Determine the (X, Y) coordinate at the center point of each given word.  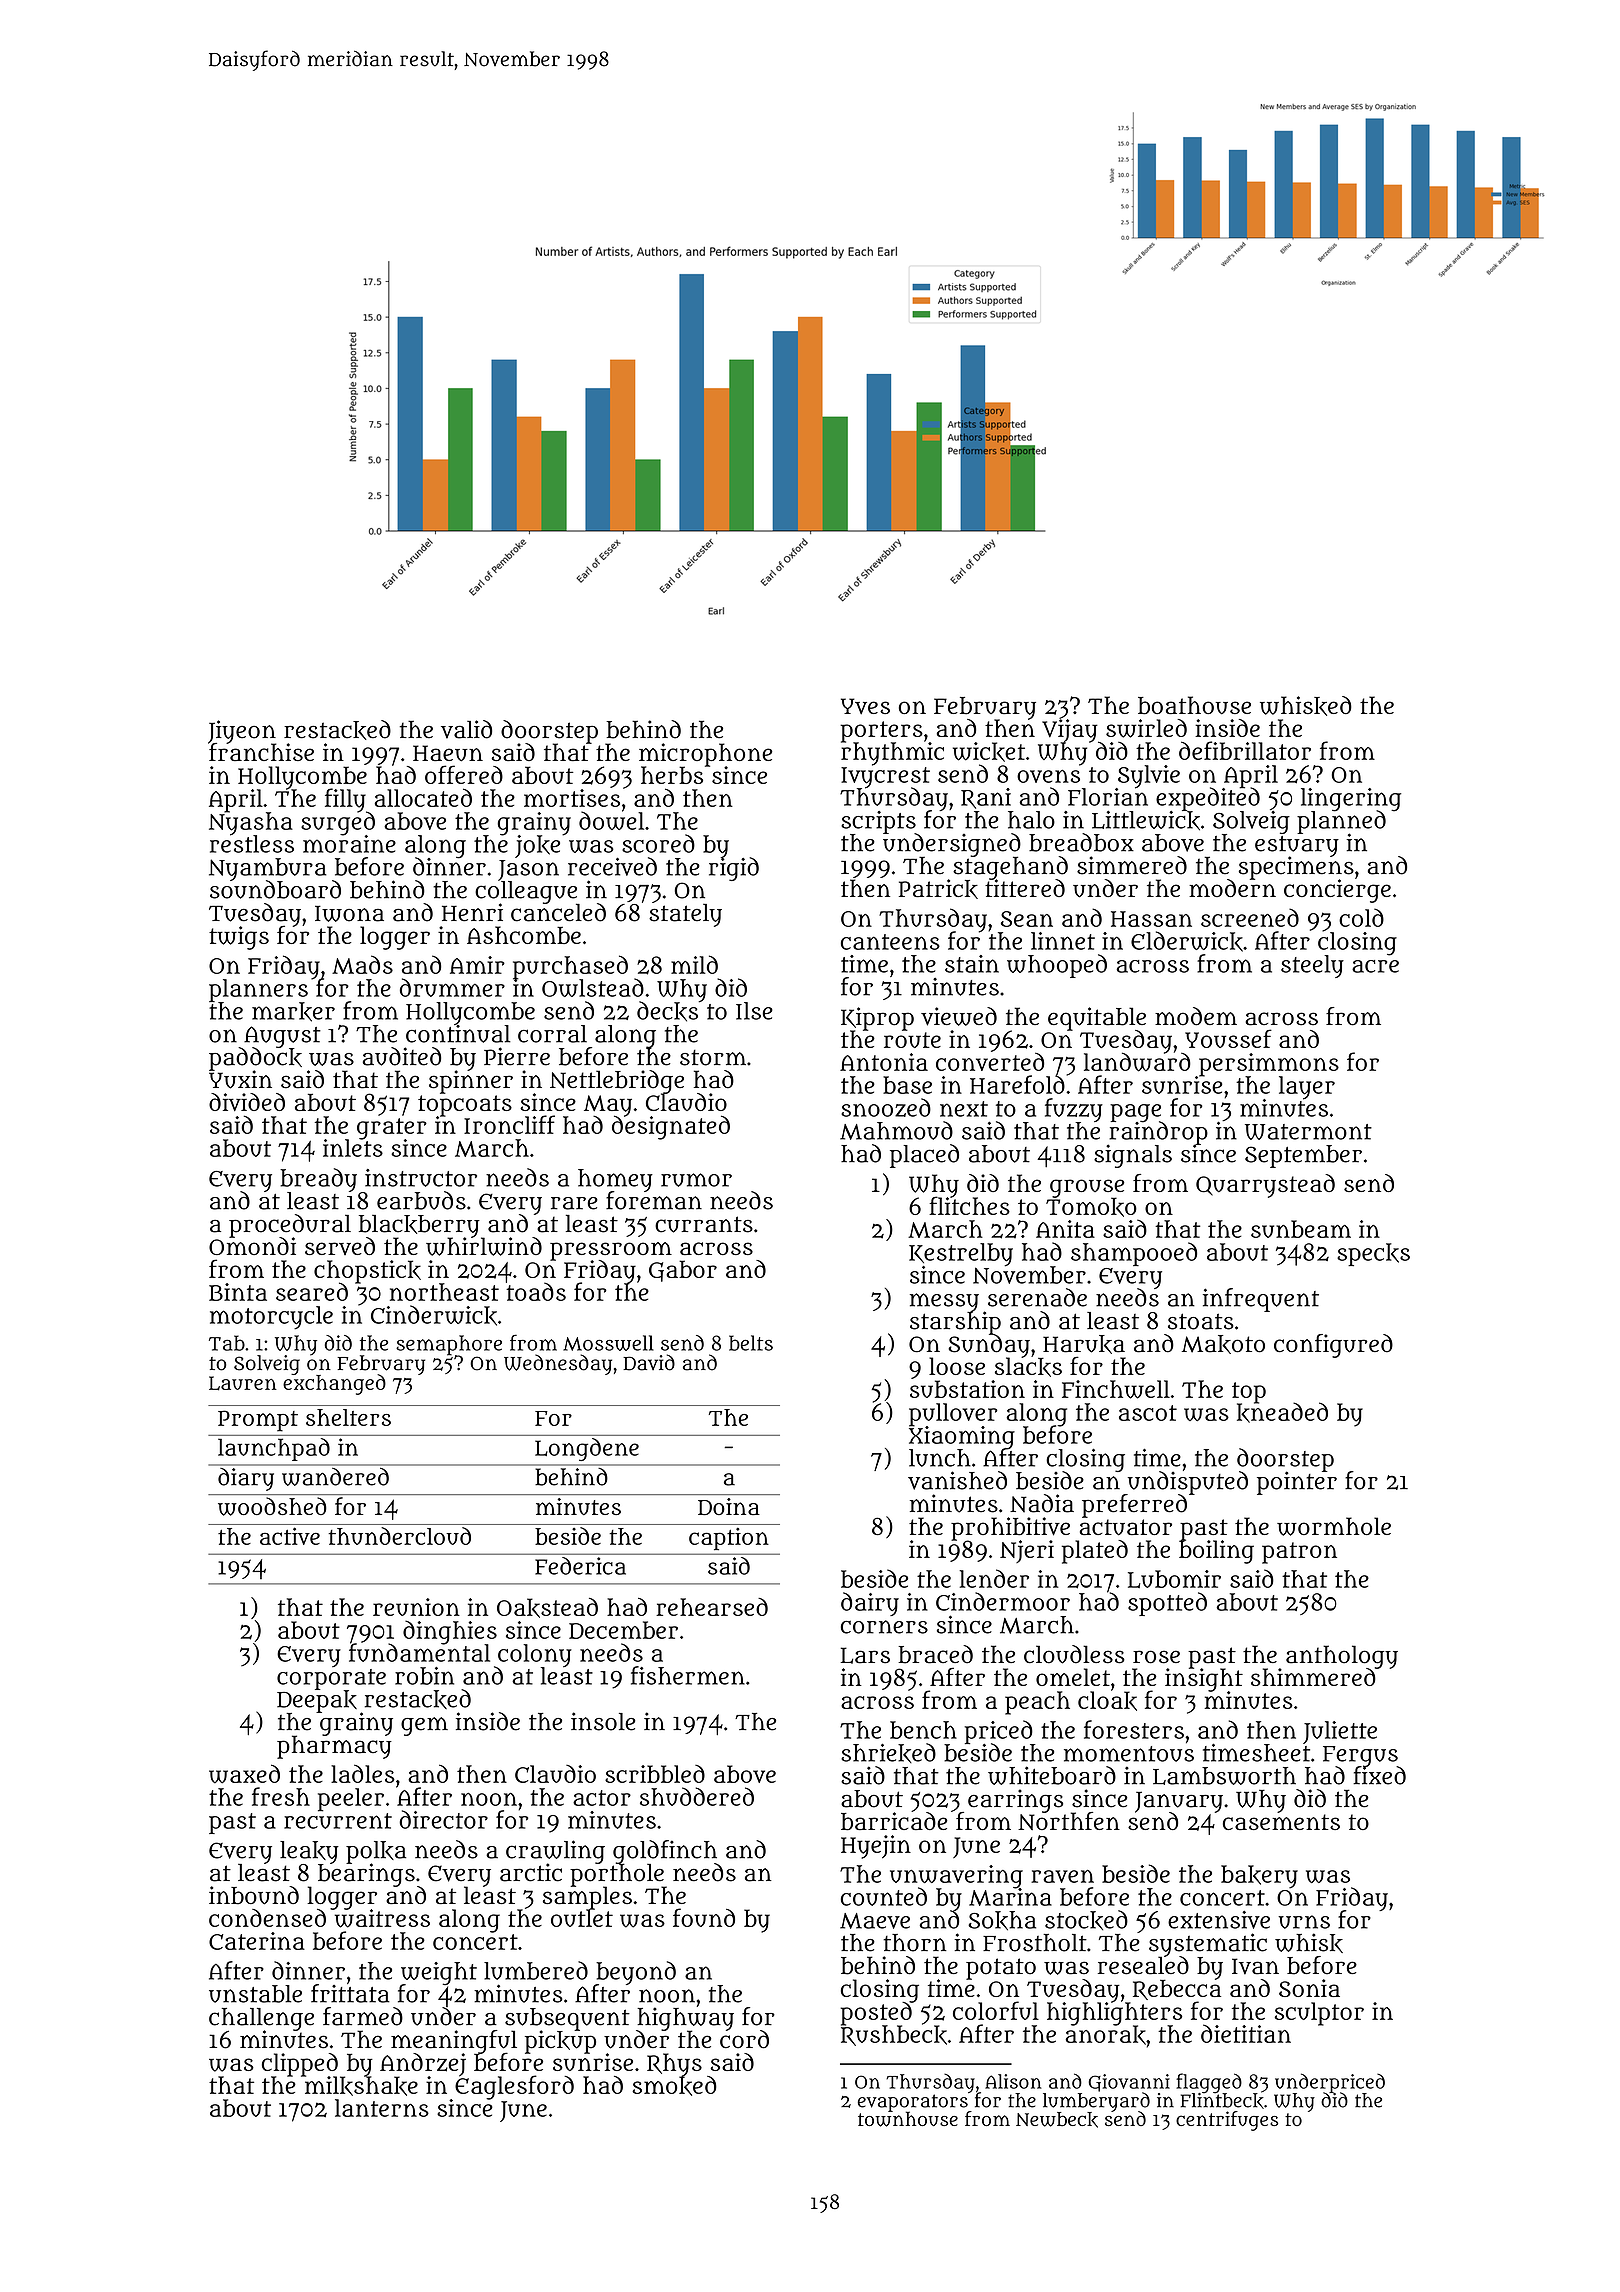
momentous (1129, 1754)
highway (685, 2018)
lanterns (382, 2108)
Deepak (317, 1701)
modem (1196, 1016)
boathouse (1194, 705)
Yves (865, 706)
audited (402, 1056)
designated (671, 1128)
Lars (865, 1655)
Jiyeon (242, 731)
